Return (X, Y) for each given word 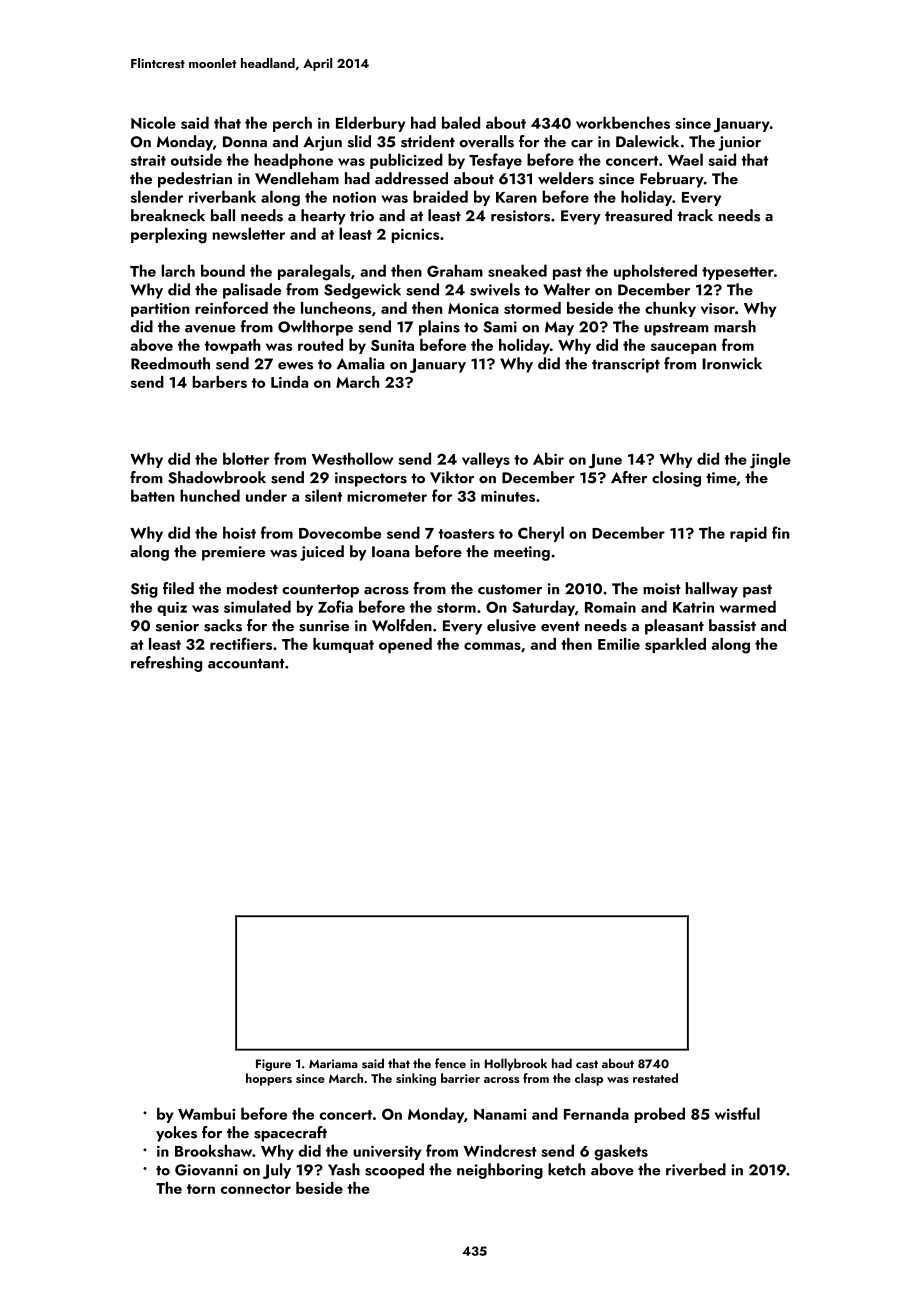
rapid (748, 534)
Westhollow (352, 458)
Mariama (333, 1063)
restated (655, 1078)
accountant (246, 664)
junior (739, 143)
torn (201, 1189)
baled (461, 122)
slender (157, 196)
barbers (220, 382)
